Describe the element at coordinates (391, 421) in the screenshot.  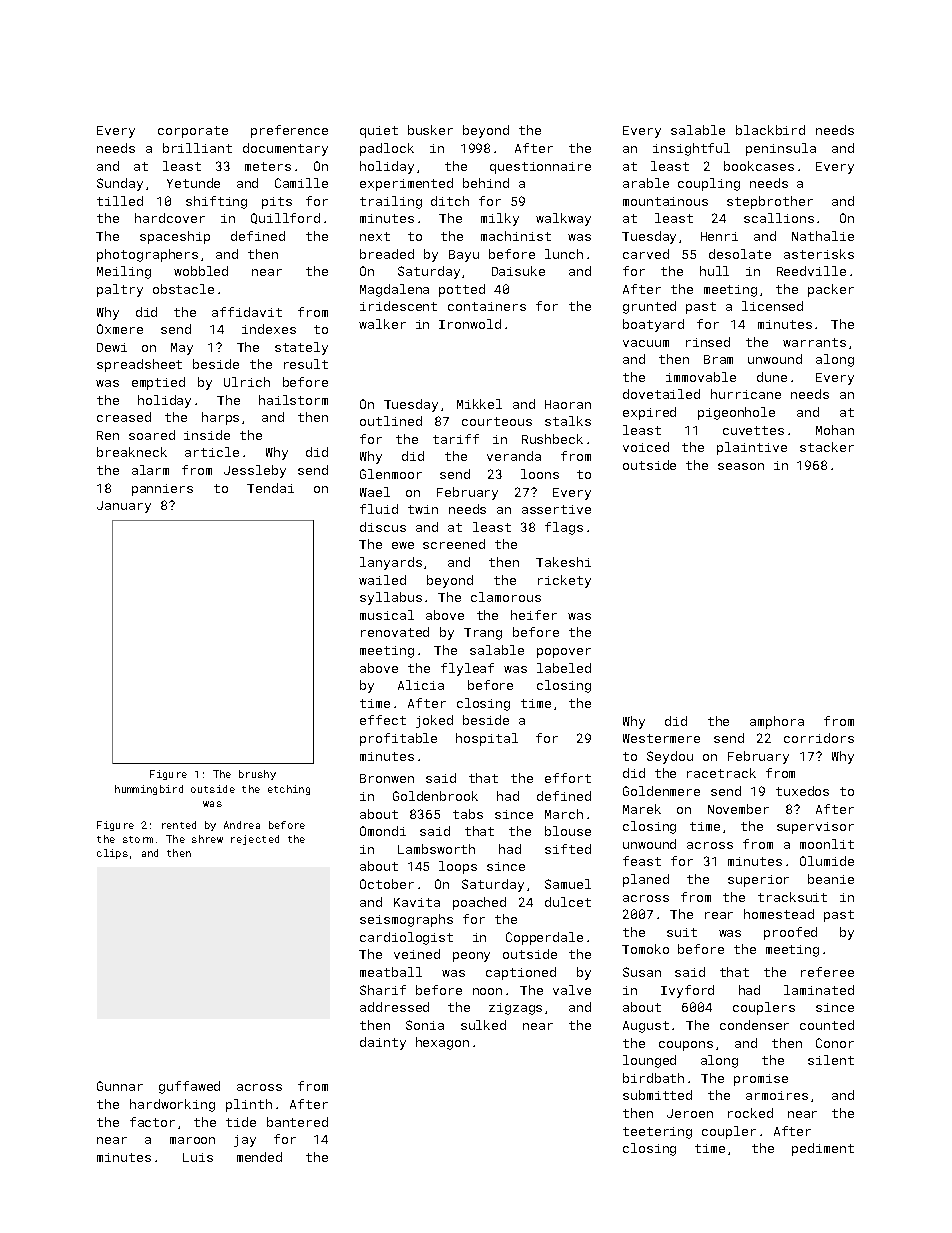
I see `outlined` at that location.
